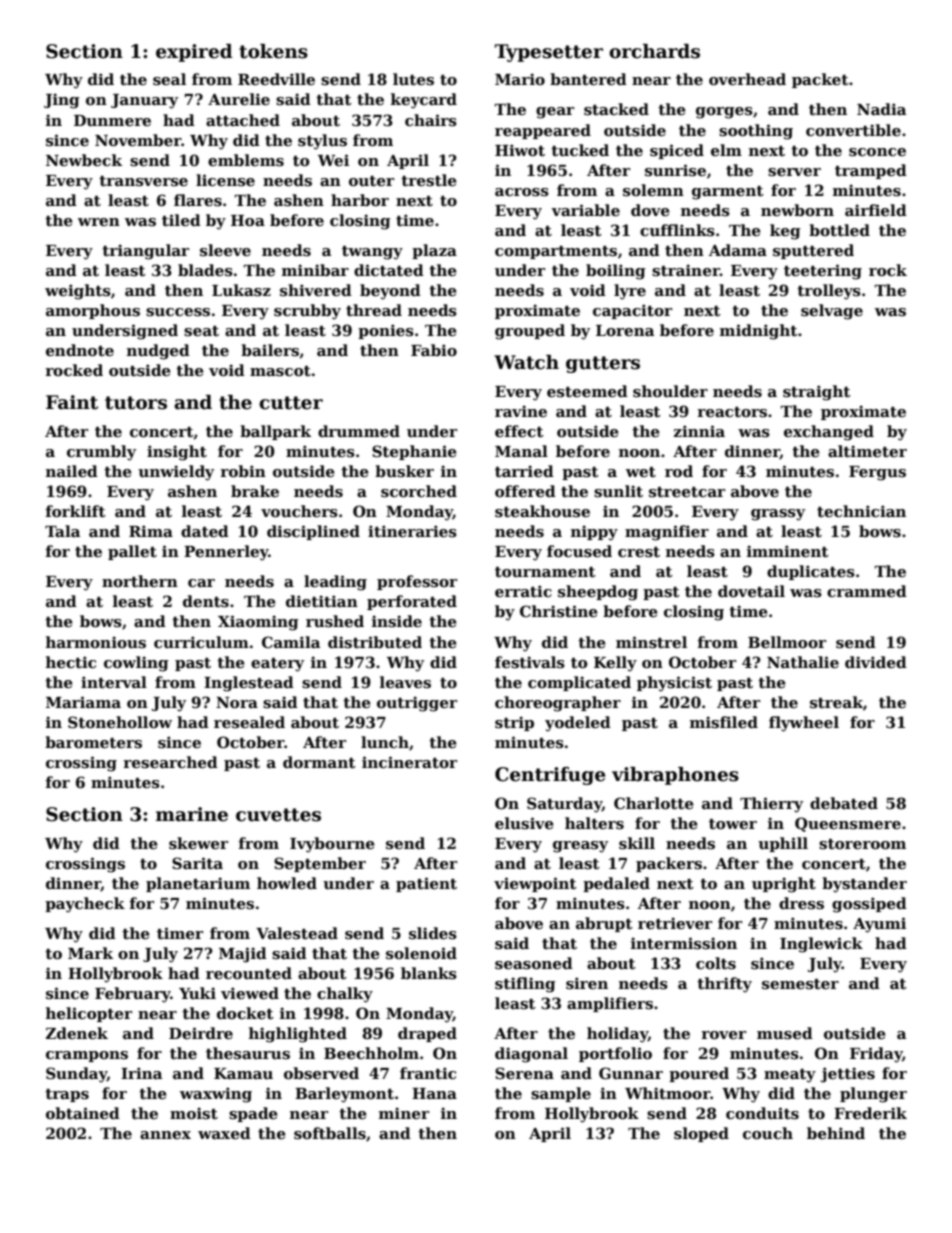 The image size is (952, 1233). I want to click on Typesetter, so click(549, 53).
